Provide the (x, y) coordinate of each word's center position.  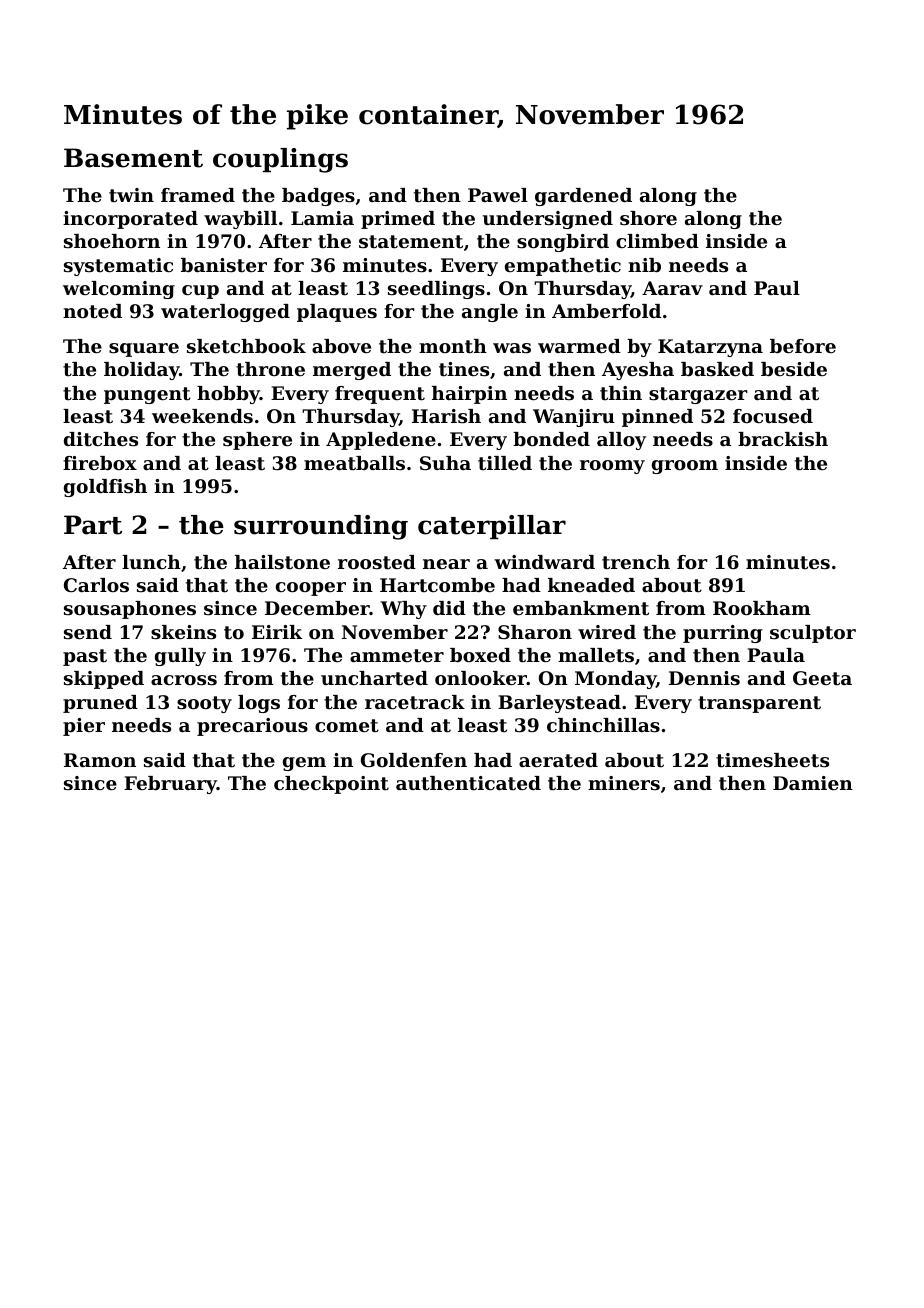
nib (644, 265)
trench (636, 562)
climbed (657, 241)
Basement (133, 158)
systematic (118, 267)
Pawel (498, 195)
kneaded (591, 585)
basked (717, 369)
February (170, 785)
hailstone (282, 562)
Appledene (381, 441)
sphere (257, 441)
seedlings (436, 290)
